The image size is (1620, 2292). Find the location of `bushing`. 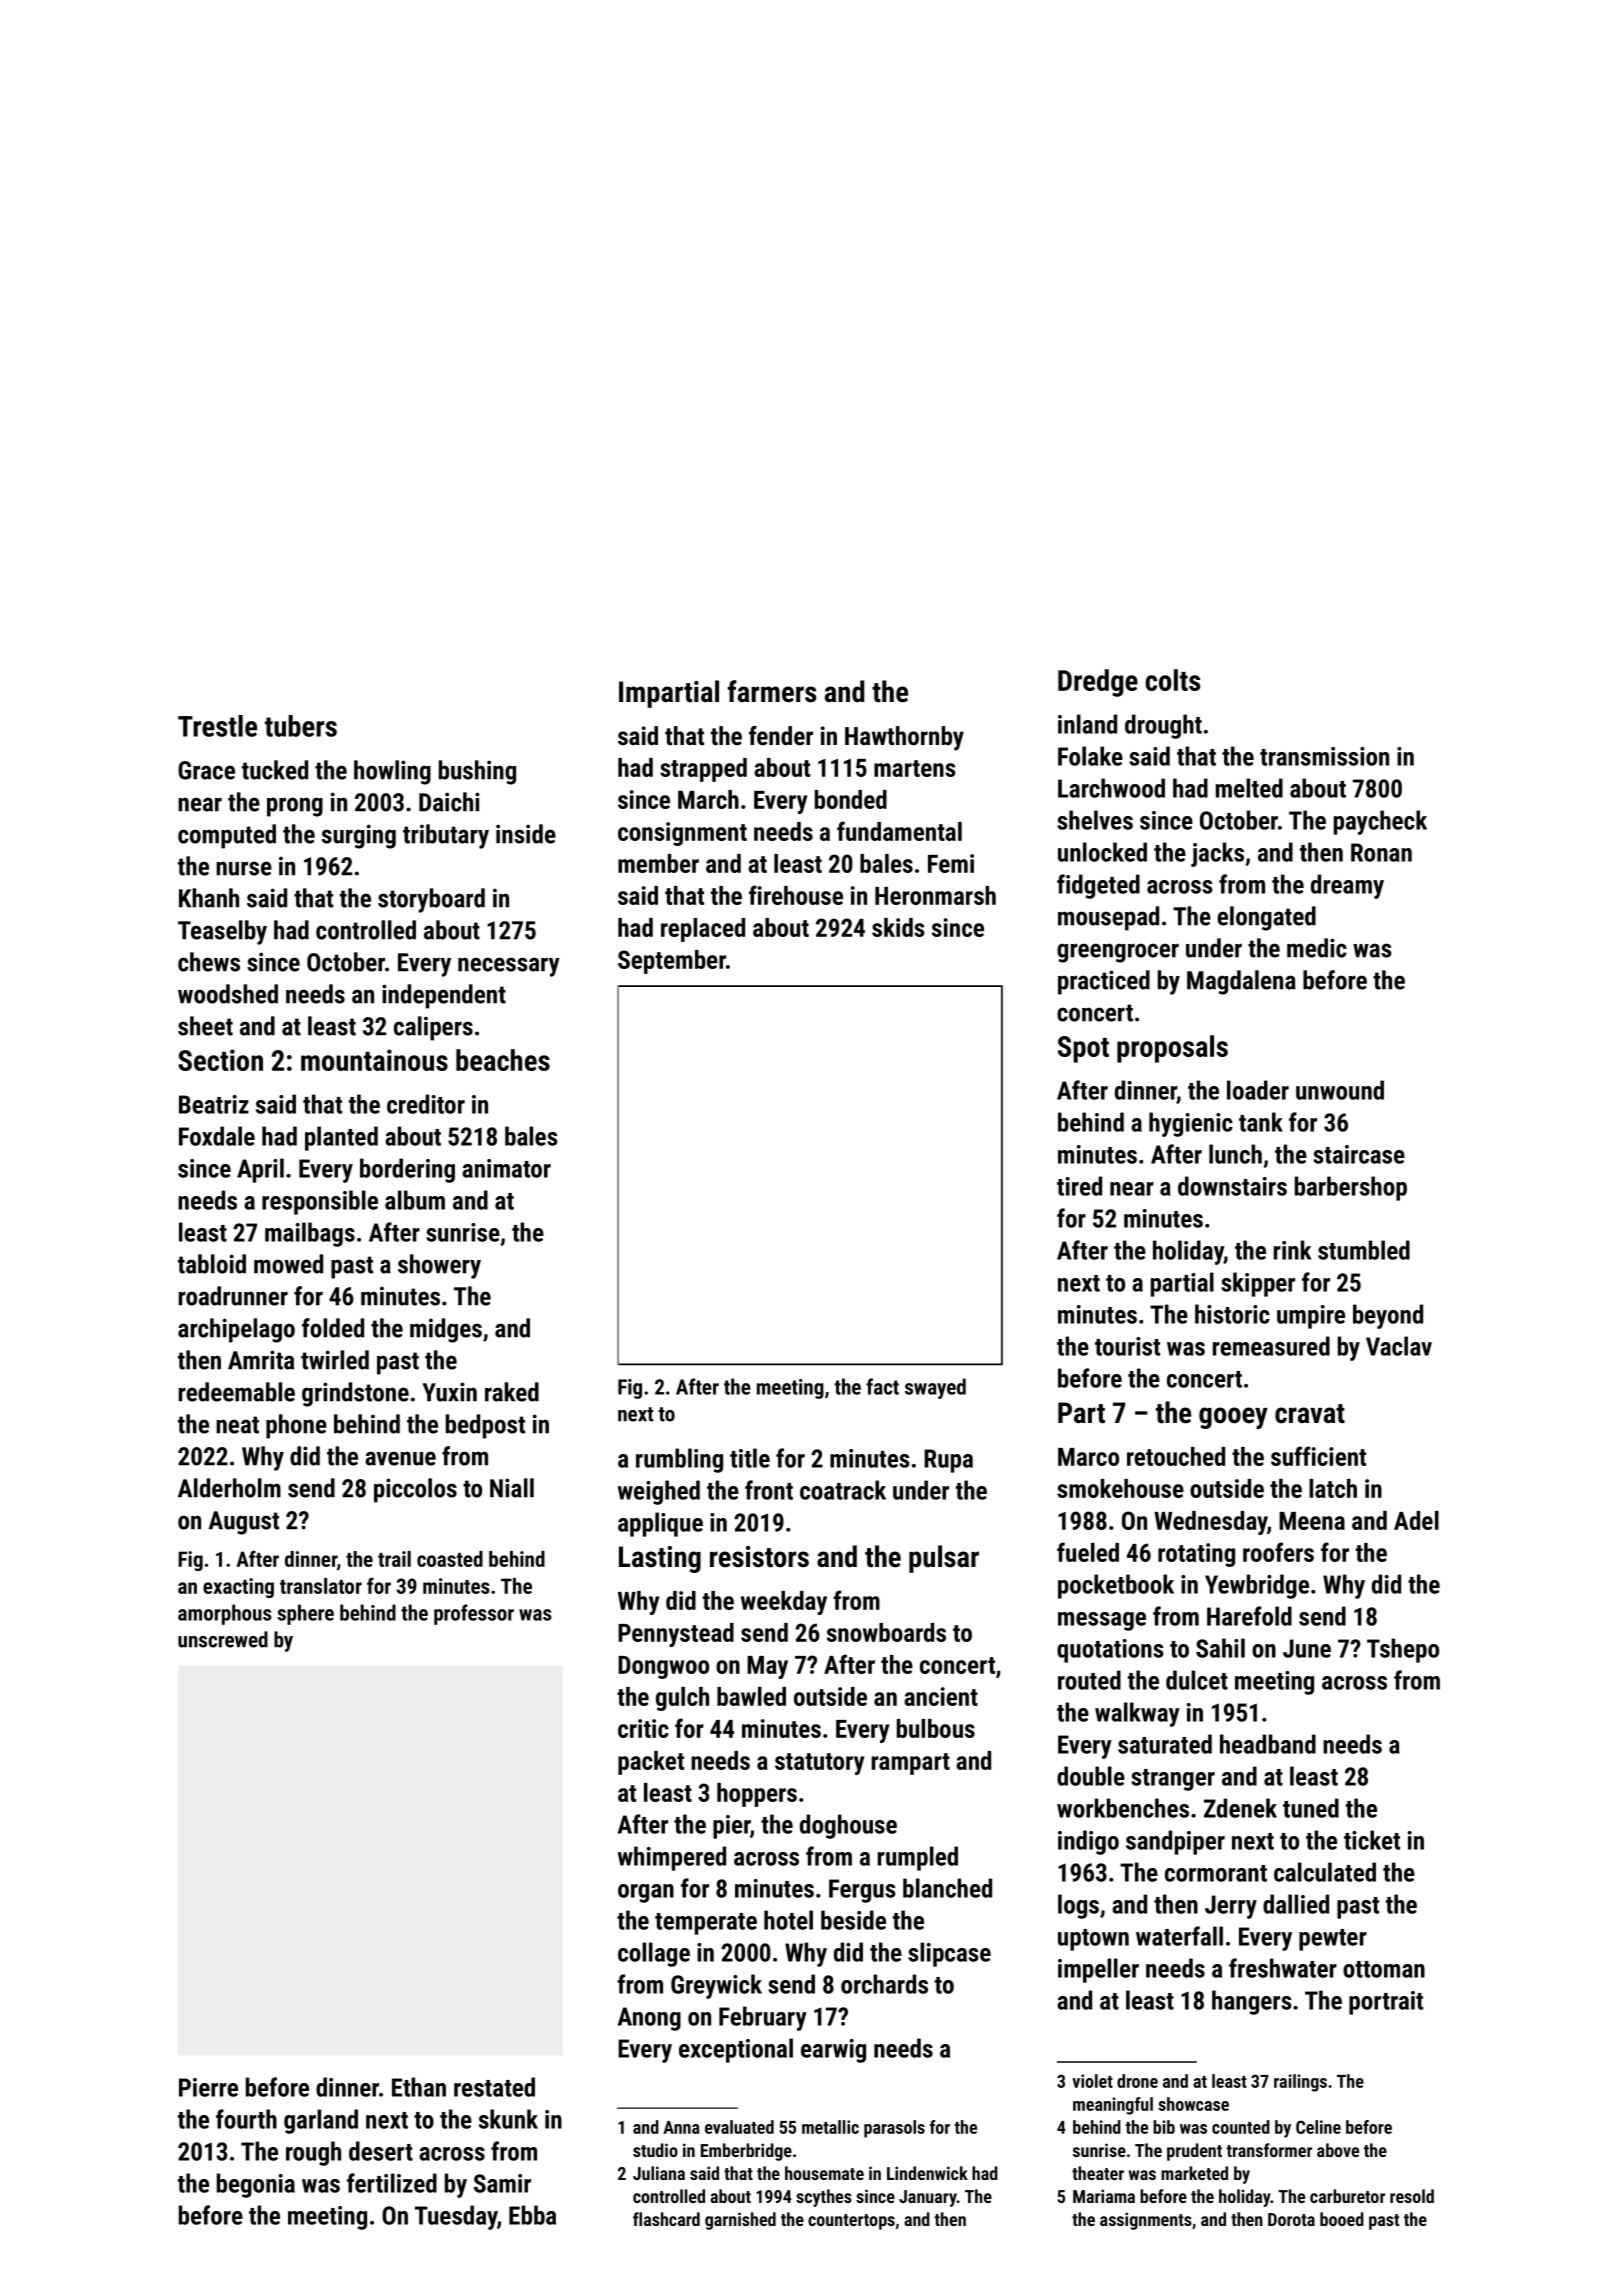

bushing is located at coordinates (477, 772).
